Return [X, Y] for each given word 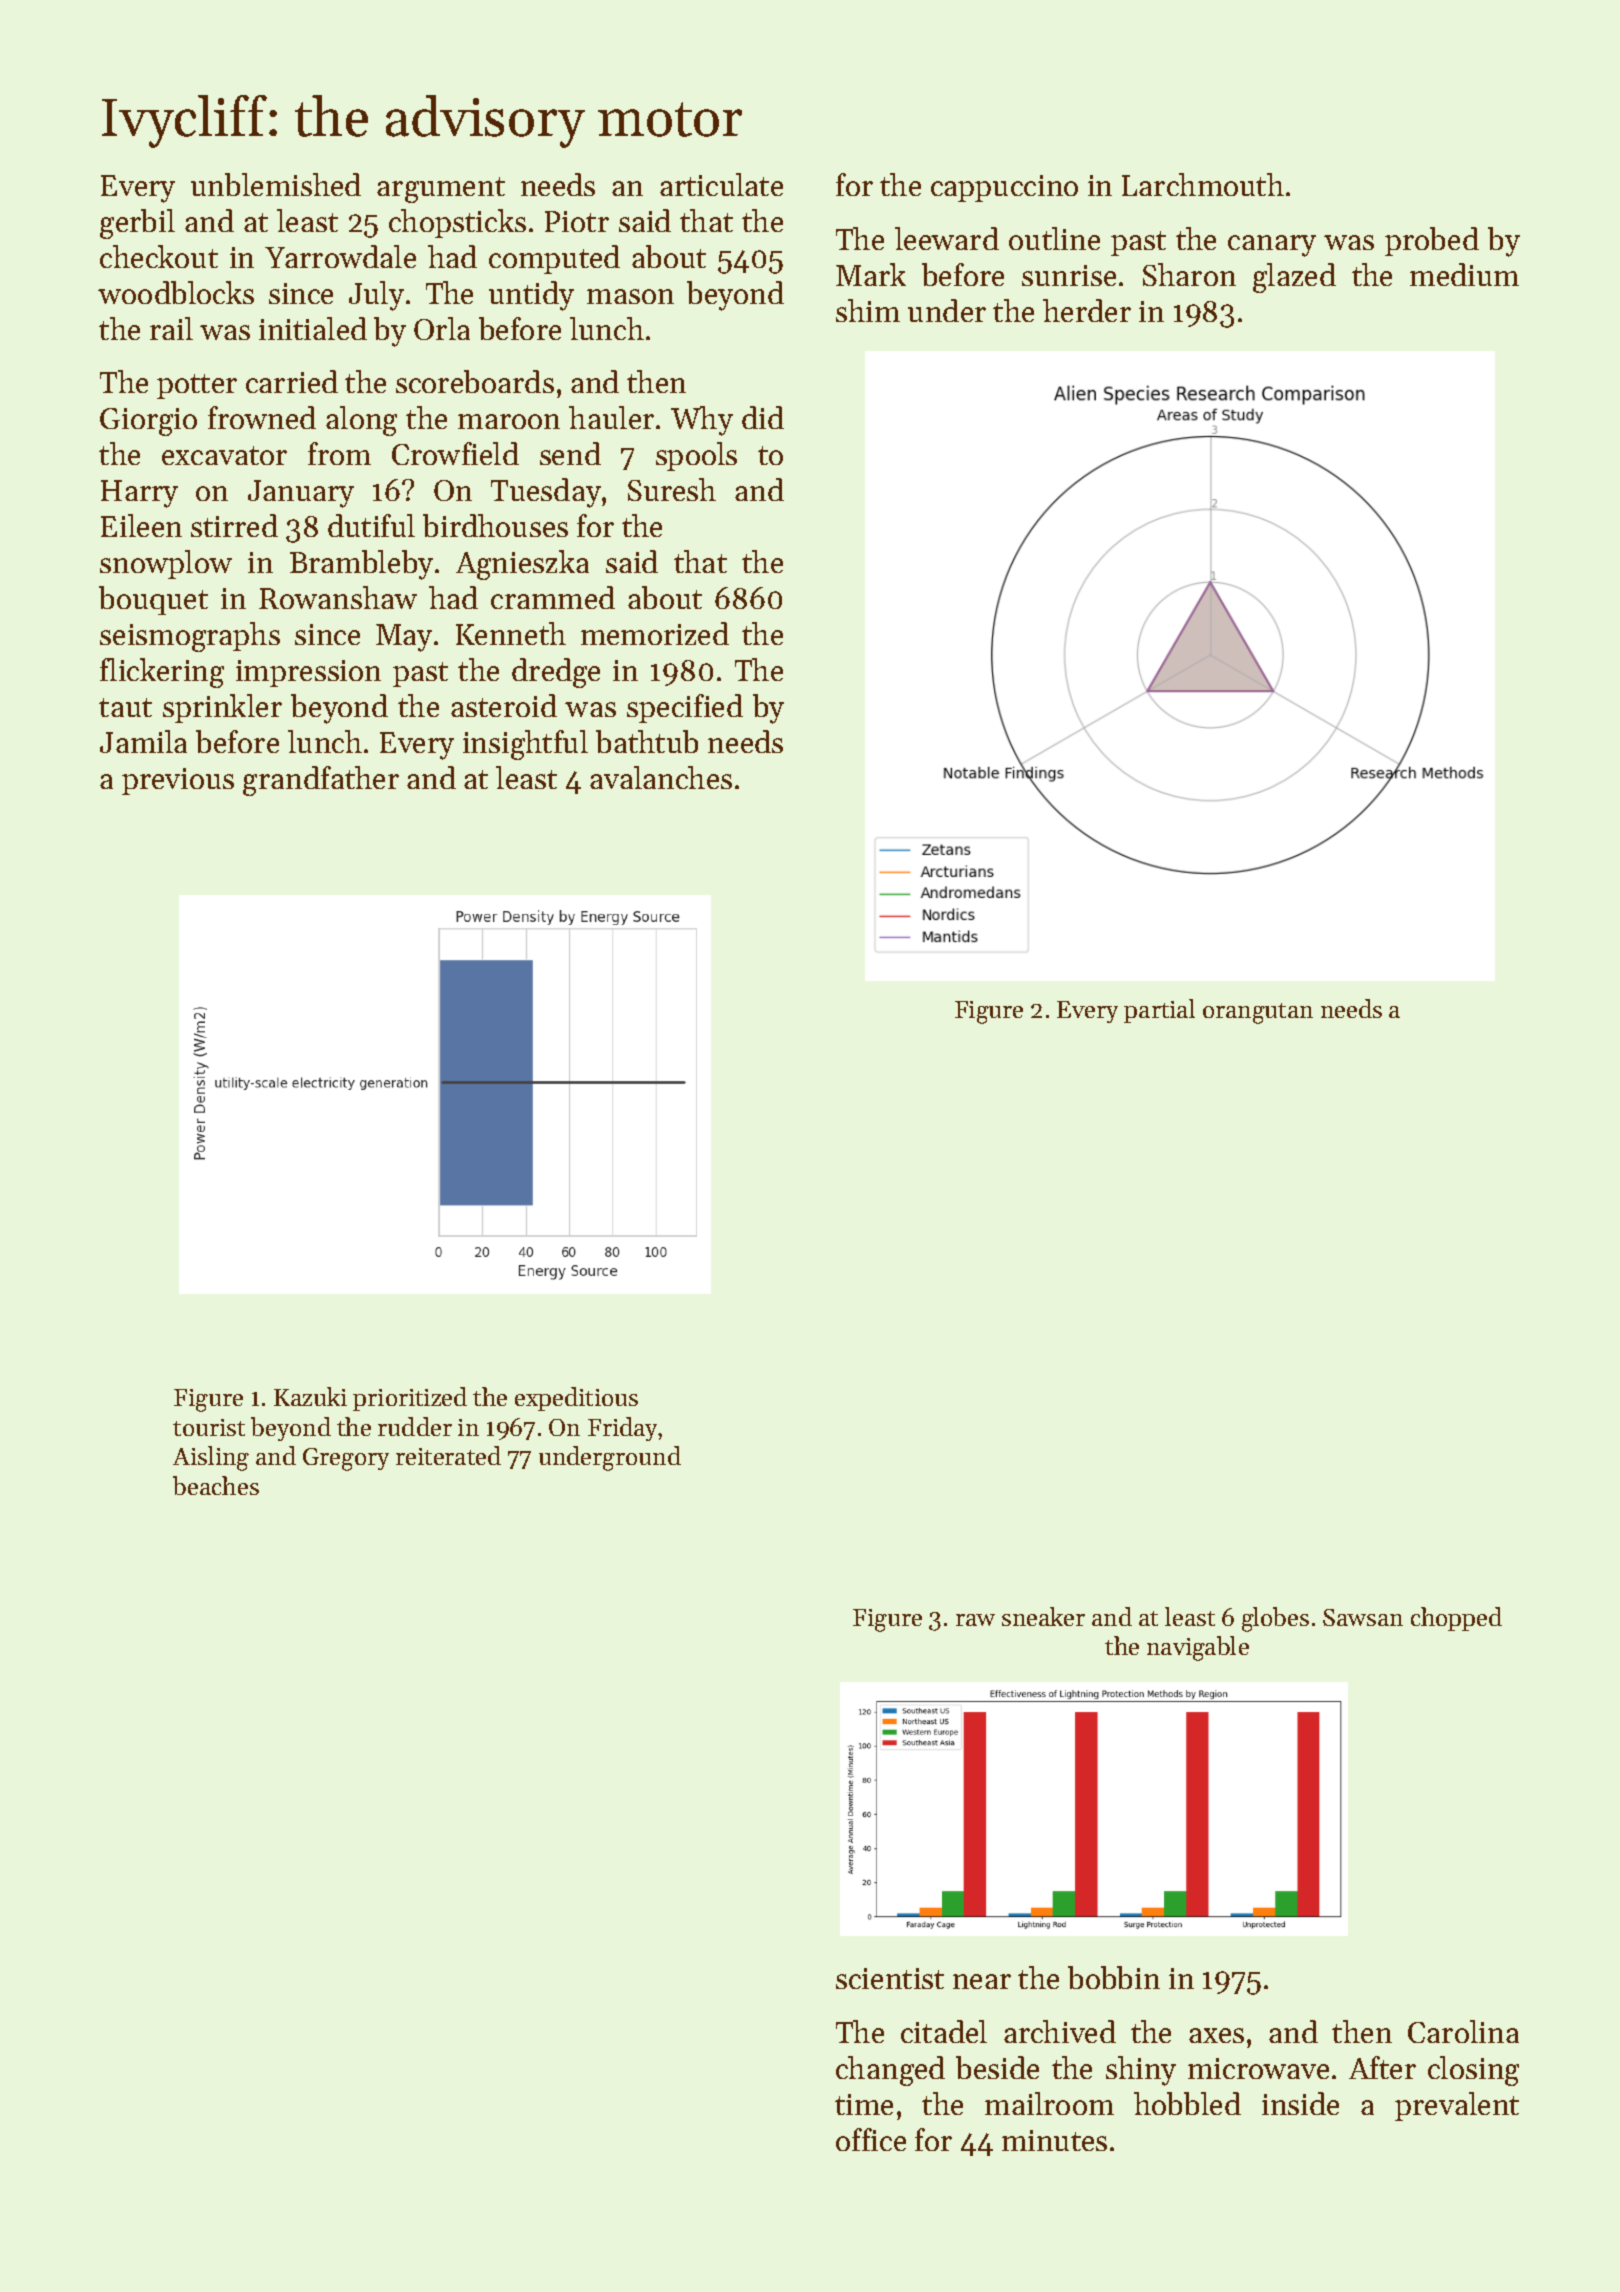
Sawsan [1363, 1617]
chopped [1456, 1619]
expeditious [576, 1399]
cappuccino [1004, 188]
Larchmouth [1203, 184]
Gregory [346, 1459]
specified [685, 708]
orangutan [1258, 1013]
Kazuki [310, 1396]
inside [1300, 2103]
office [871, 2139]
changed [890, 2071]
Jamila [143, 741]
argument [441, 190]
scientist [890, 1978]
